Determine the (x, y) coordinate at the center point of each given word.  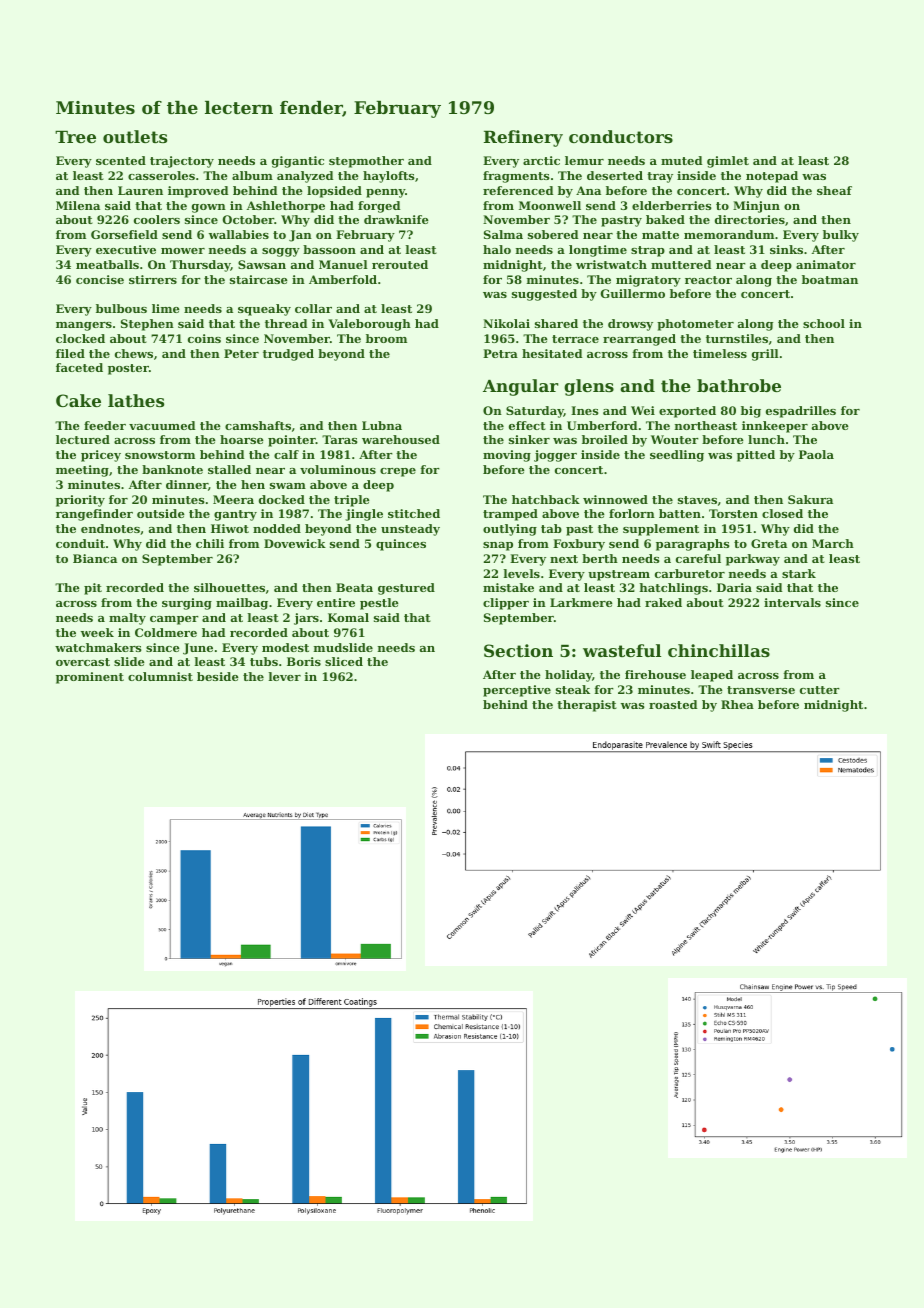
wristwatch (611, 264)
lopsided (334, 192)
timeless (720, 353)
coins (204, 338)
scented (121, 160)
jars (306, 619)
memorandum (729, 234)
